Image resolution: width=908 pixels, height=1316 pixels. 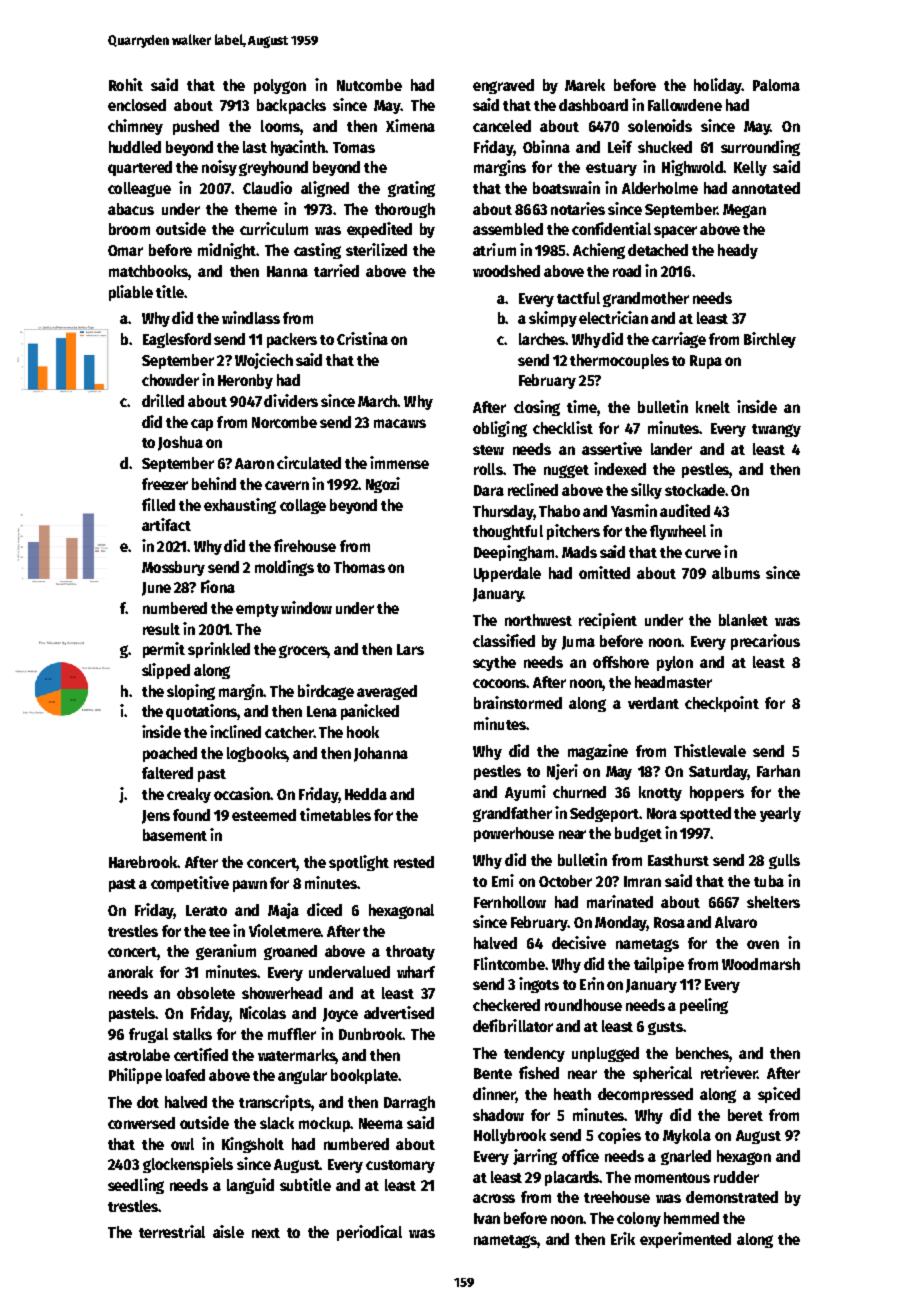 I want to click on Nutcombe, so click(x=369, y=85).
